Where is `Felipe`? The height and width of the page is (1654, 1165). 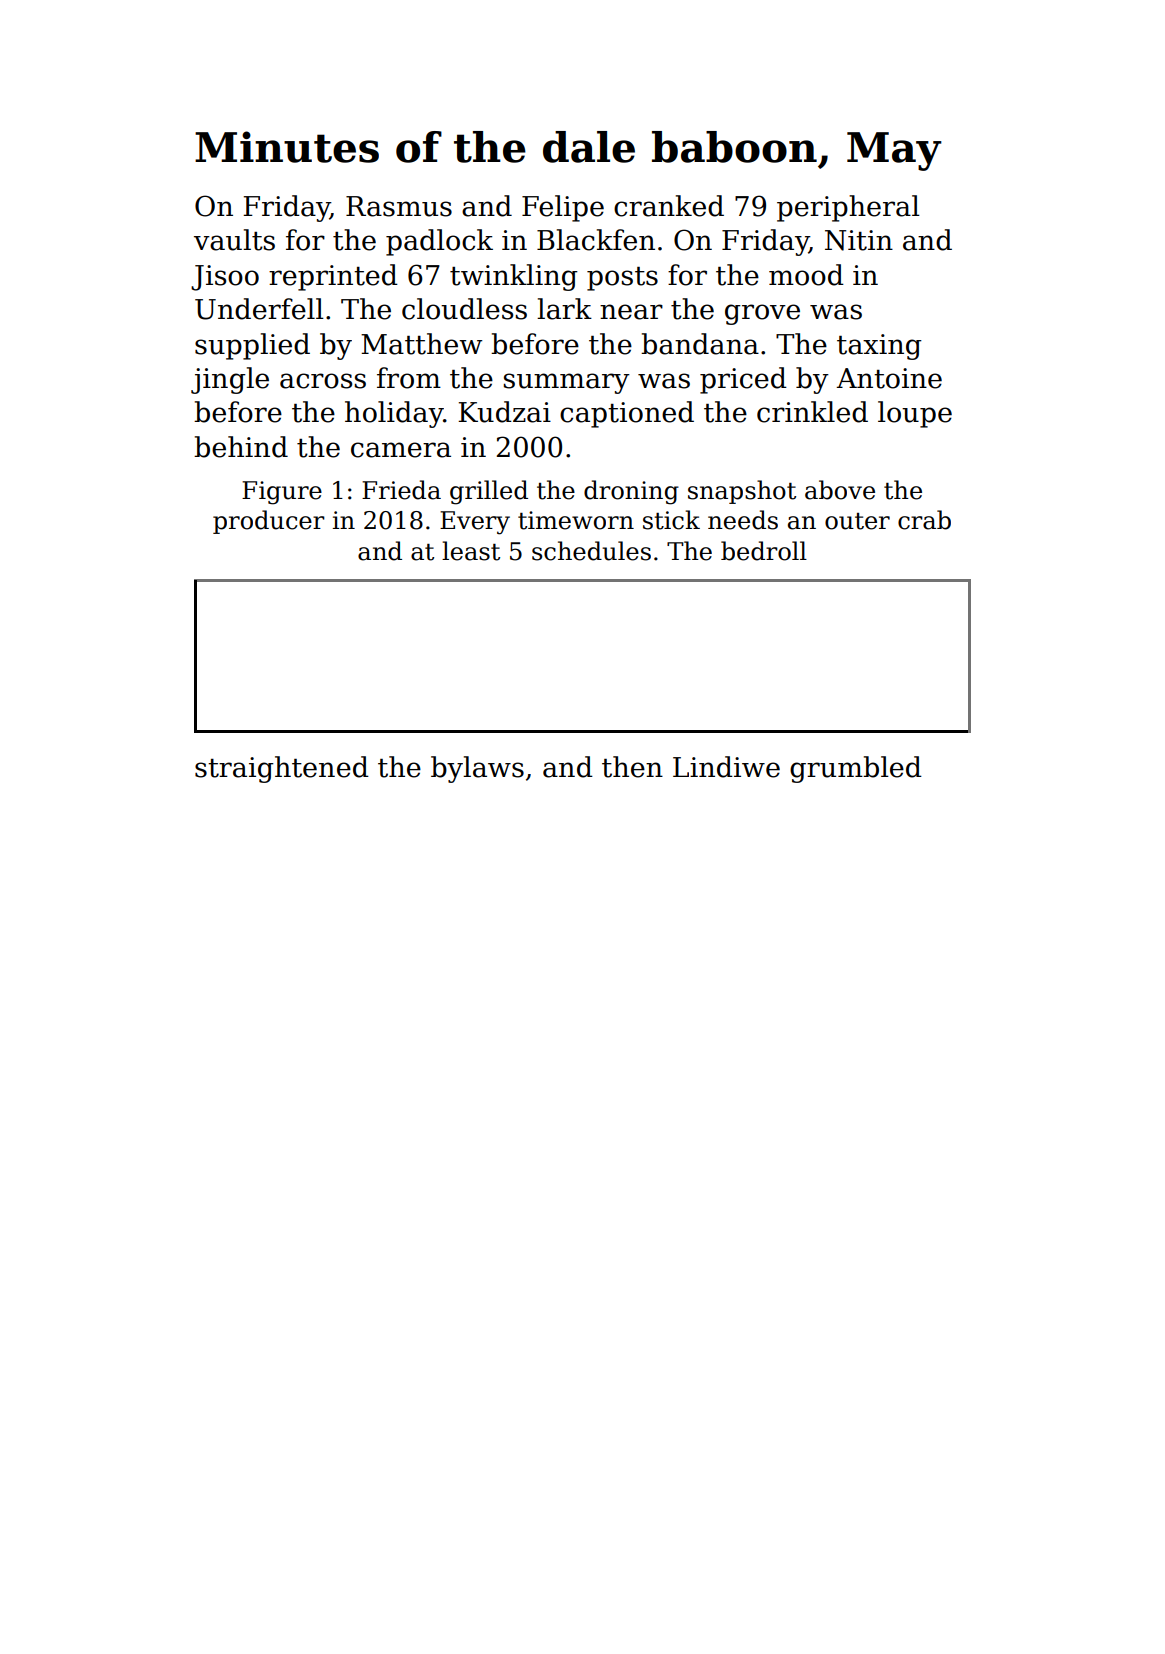
Felipe is located at coordinates (563, 208).
